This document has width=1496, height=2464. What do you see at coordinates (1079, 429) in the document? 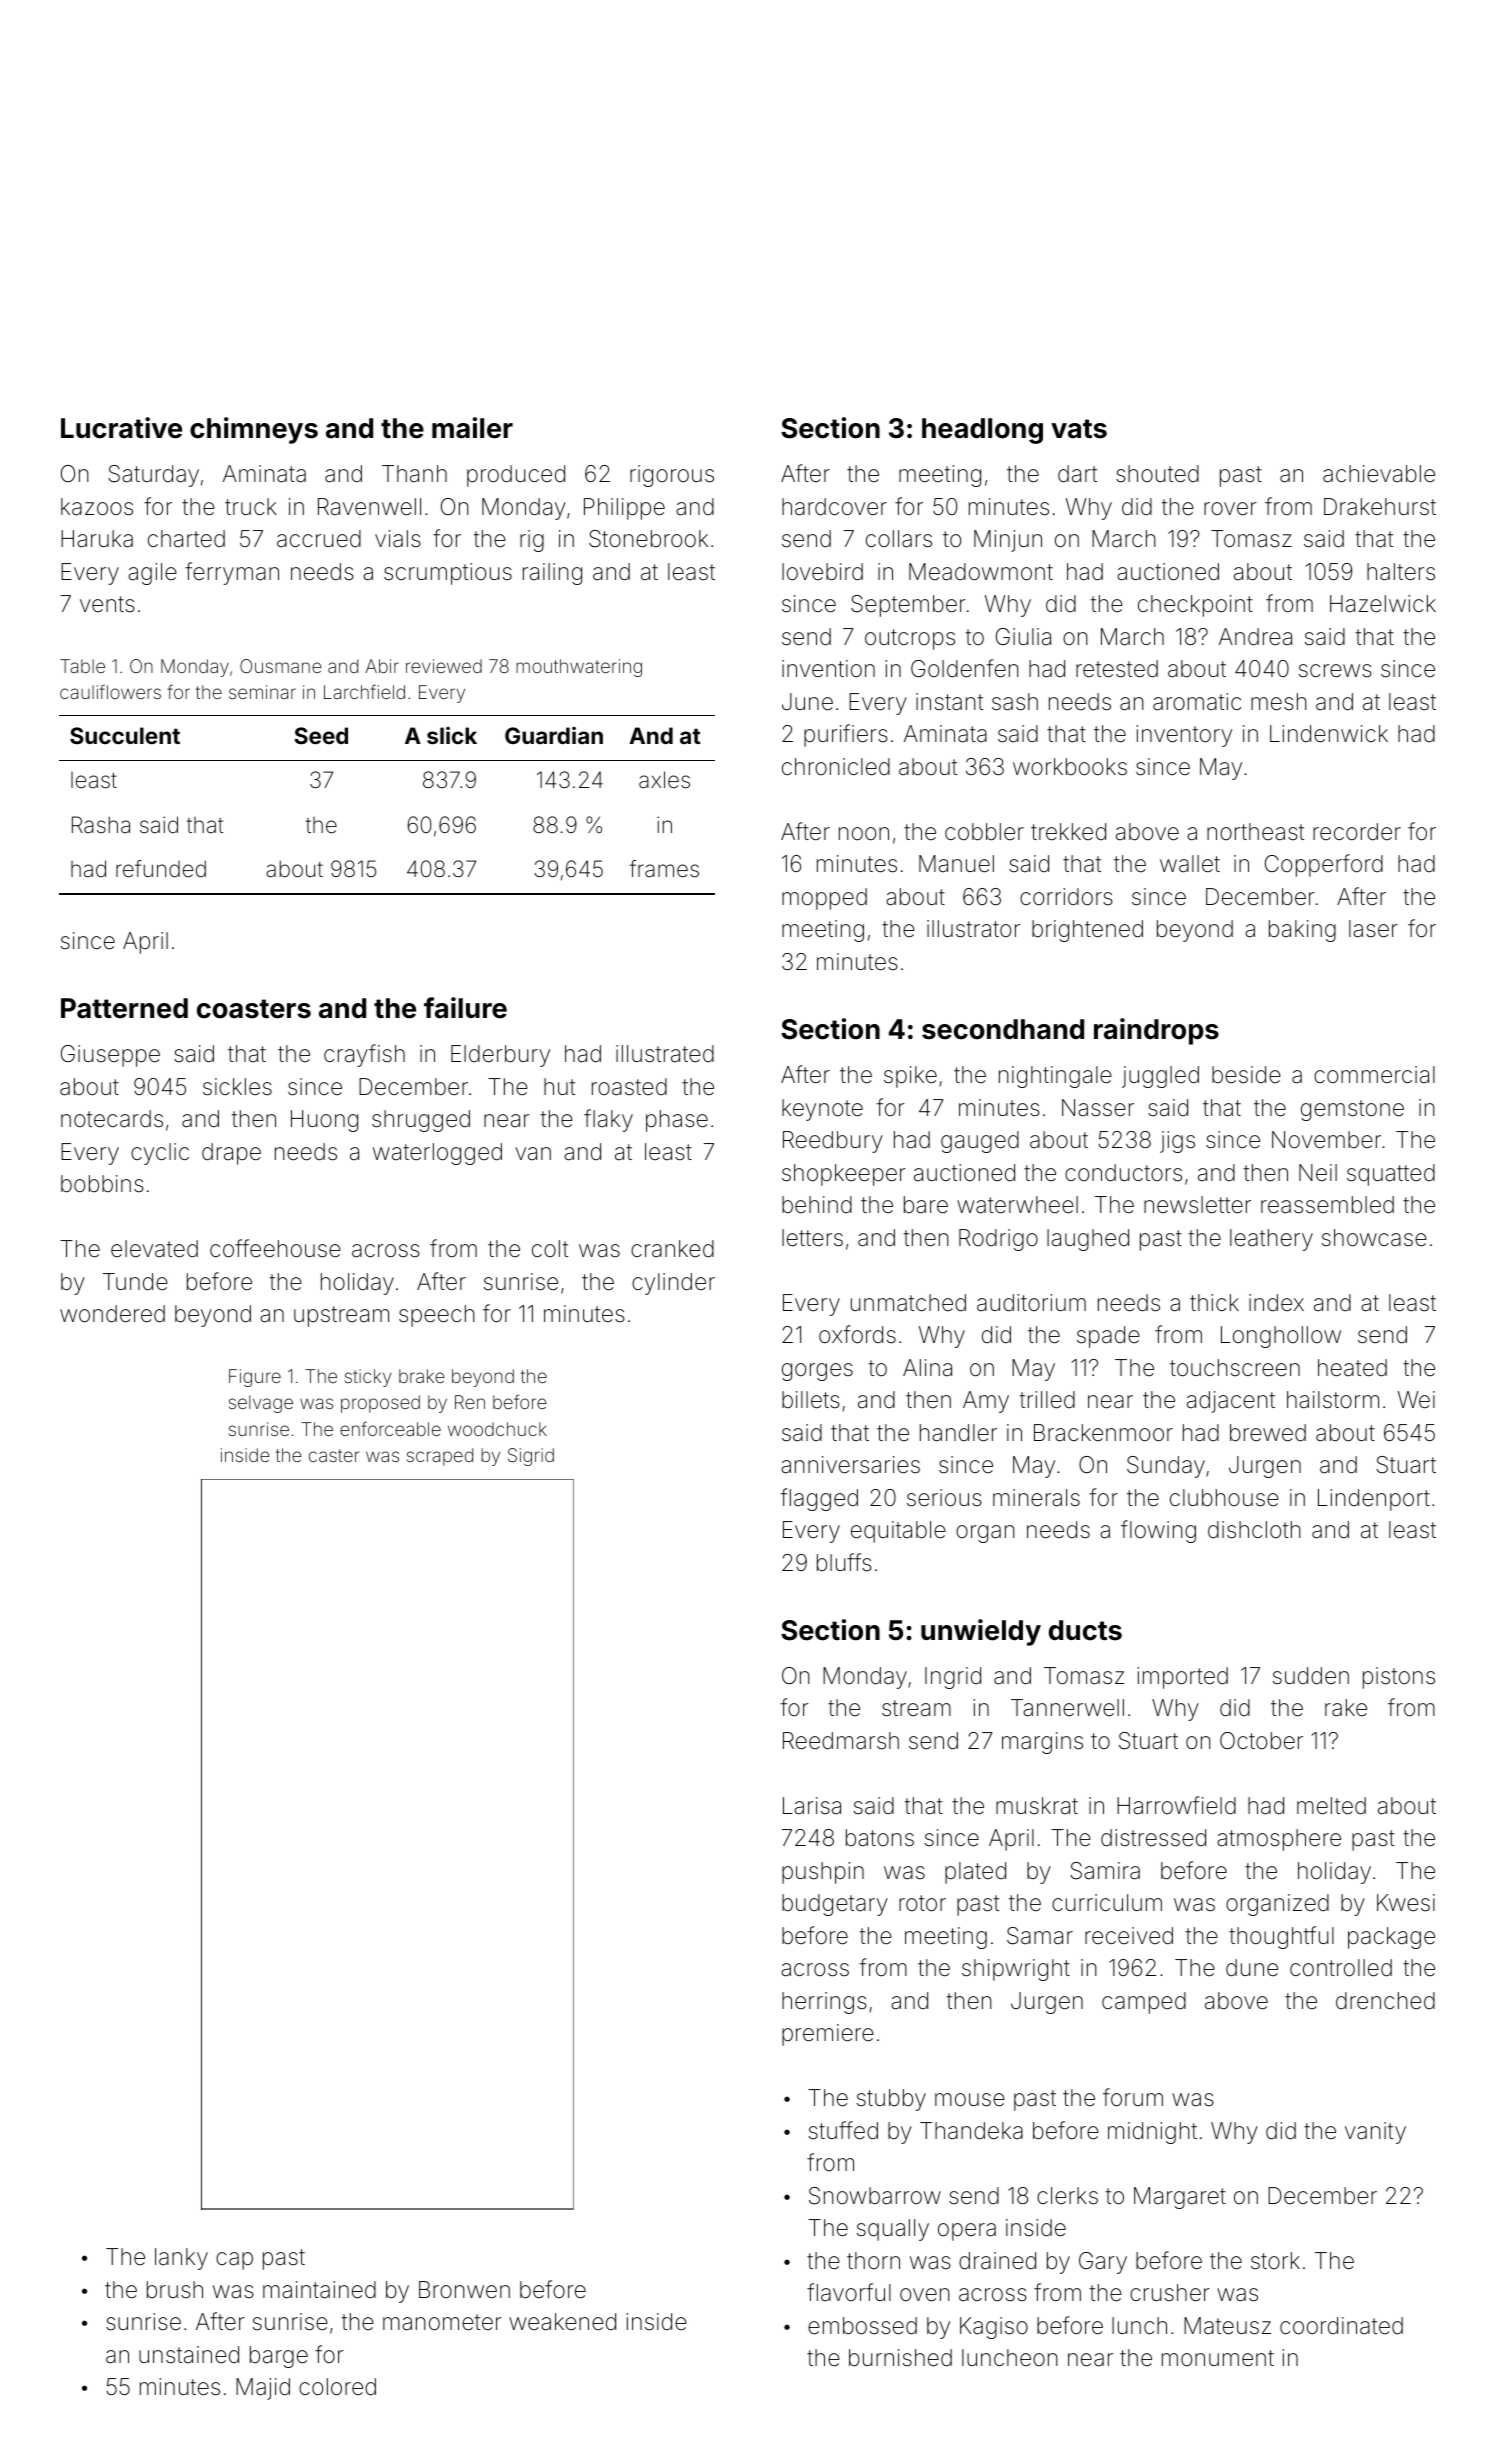
I see `vats` at bounding box center [1079, 429].
